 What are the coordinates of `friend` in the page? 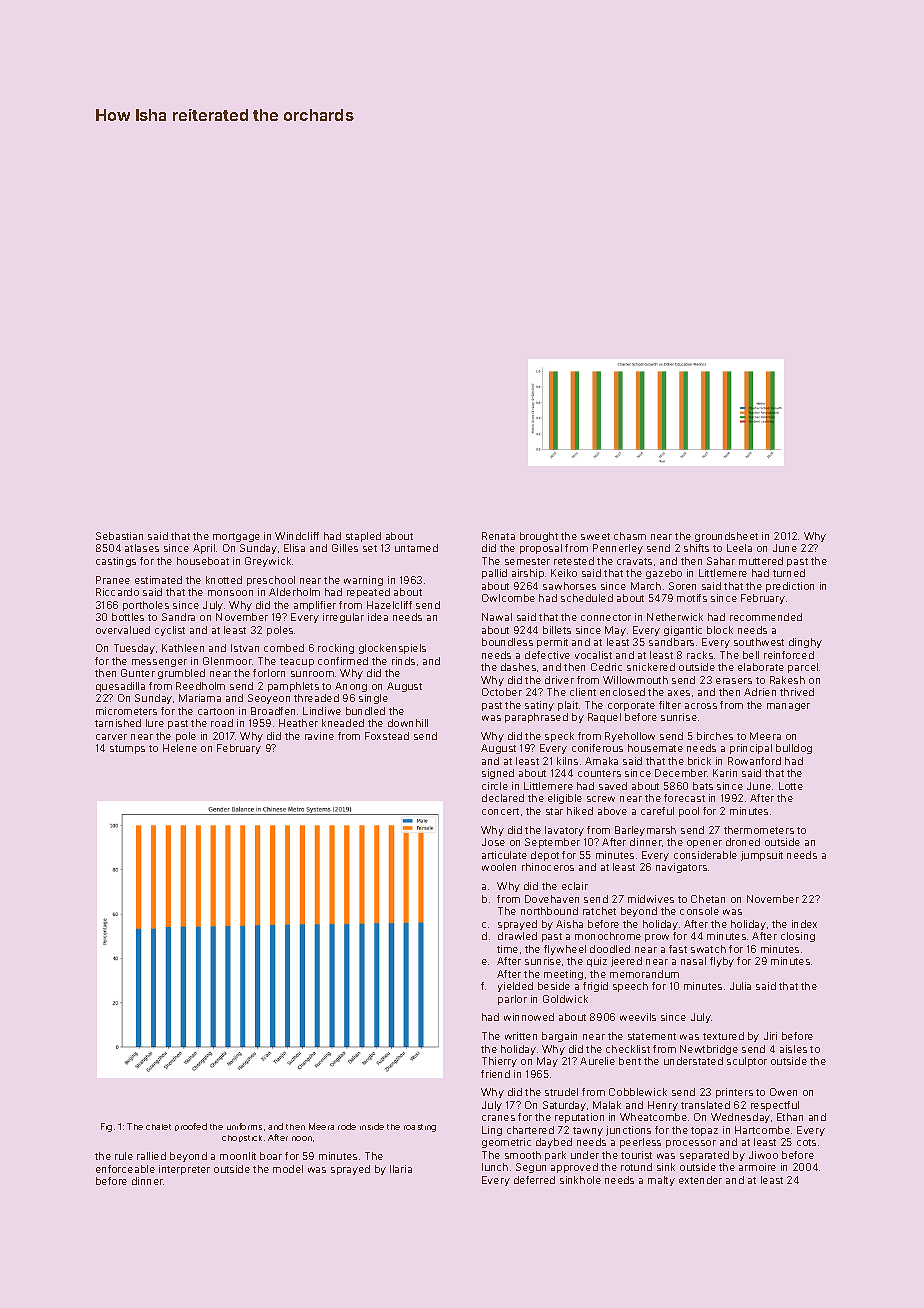 It's located at (495, 1074).
